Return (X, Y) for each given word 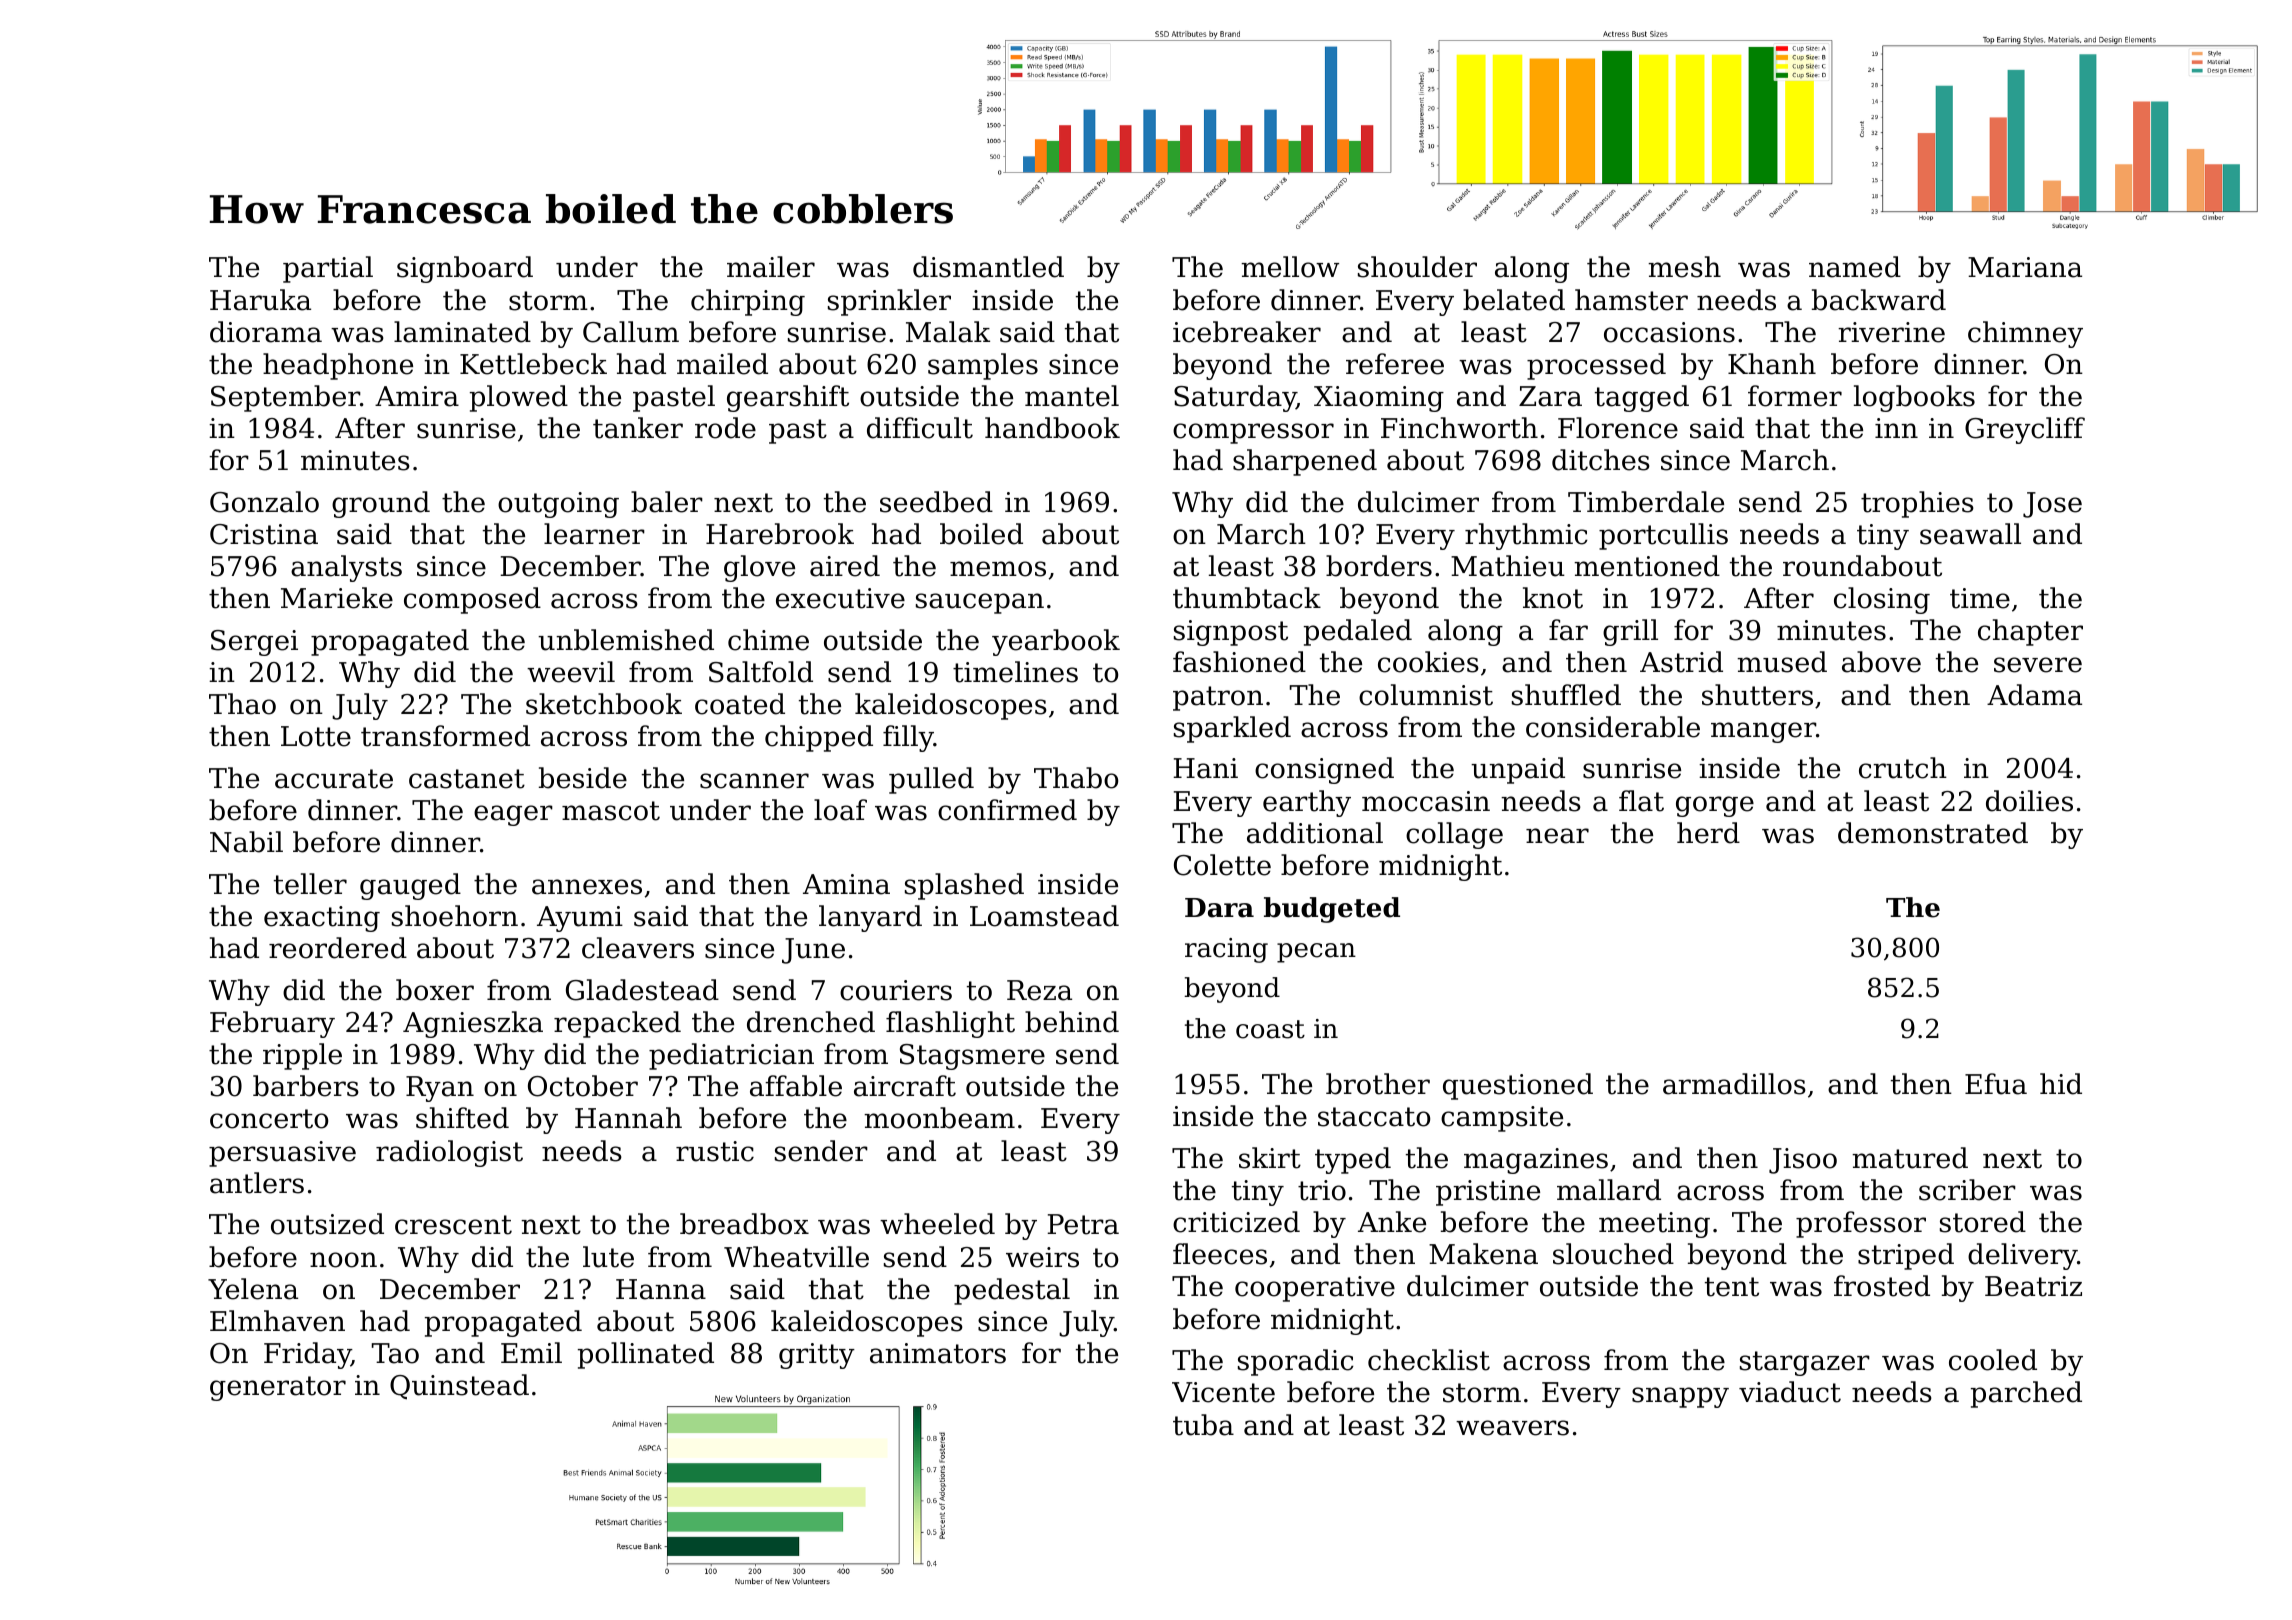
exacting (322, 919)
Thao (242, 704)
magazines (1536, 1161)
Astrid (1681, 662)
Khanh (1772, 364)
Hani (1205, 768)
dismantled (988, 267)
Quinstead (459, 1387)
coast (1270, 1029)
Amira (417, 396)
